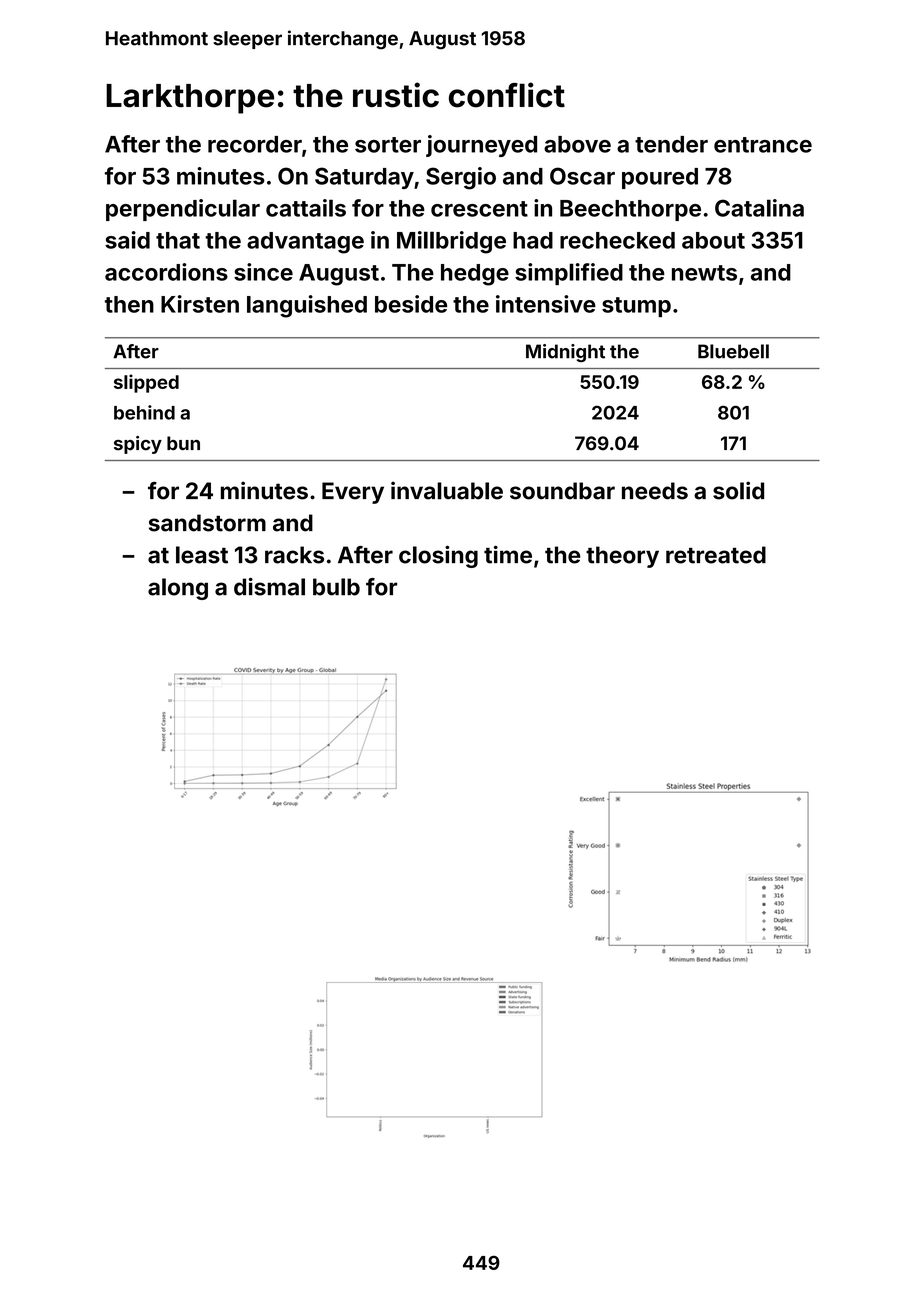 The width and height of the image is (924, 1314). Describe the element at coordinates (255, 144) in the image. I see `recorder` at that location.
